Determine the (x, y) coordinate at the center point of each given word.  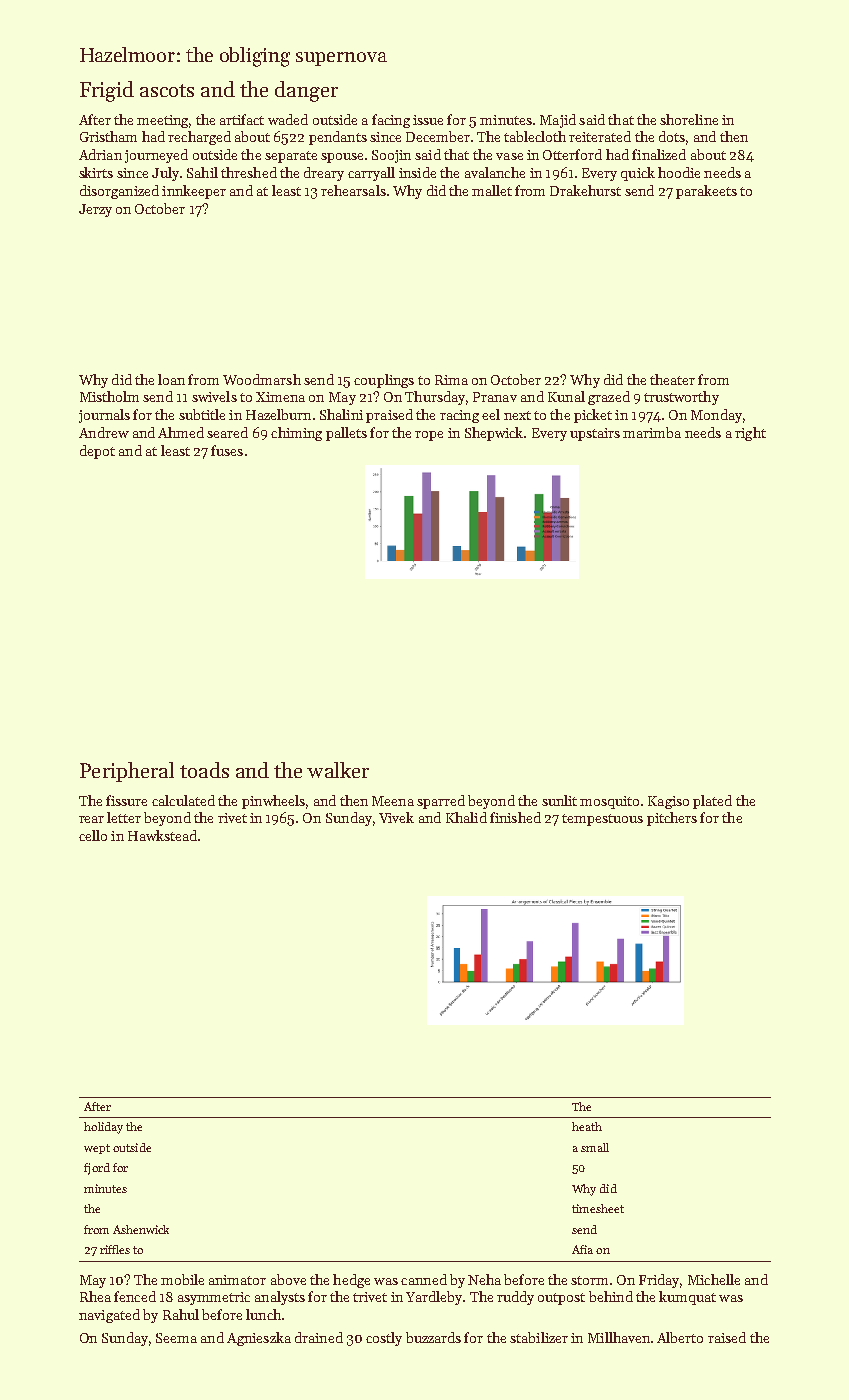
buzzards (433, 1337)
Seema (176, 1338)
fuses (227, 450)
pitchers (672, 819)
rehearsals (353, 190)
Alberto (680, 1337)
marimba (652, 432)
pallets (346, 434)
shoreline (689, 119)
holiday (103, 1128)
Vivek (396, 817)
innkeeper (194, 192)
